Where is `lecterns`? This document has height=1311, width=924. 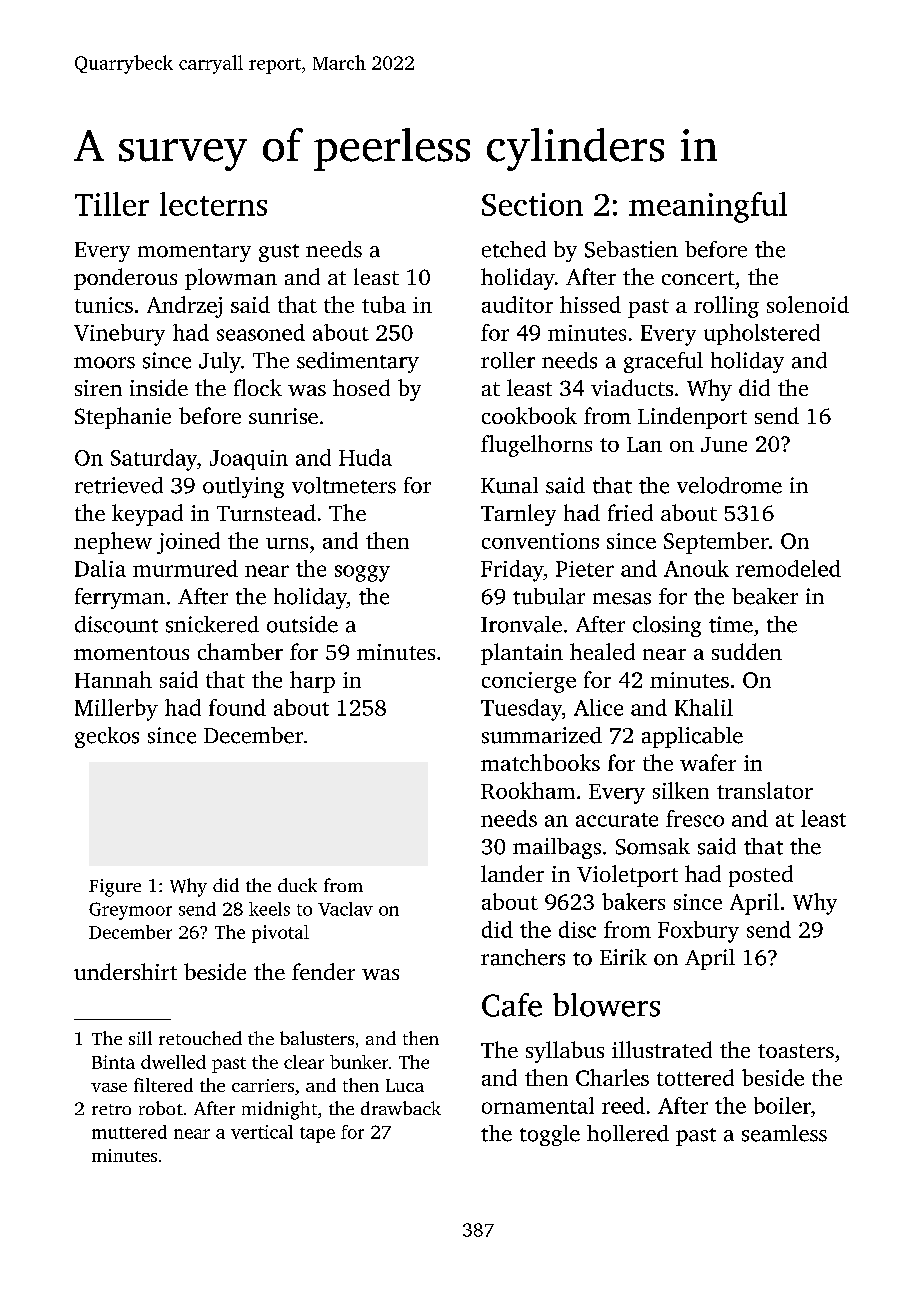
lecterns is located at coordinates (213, 204).
